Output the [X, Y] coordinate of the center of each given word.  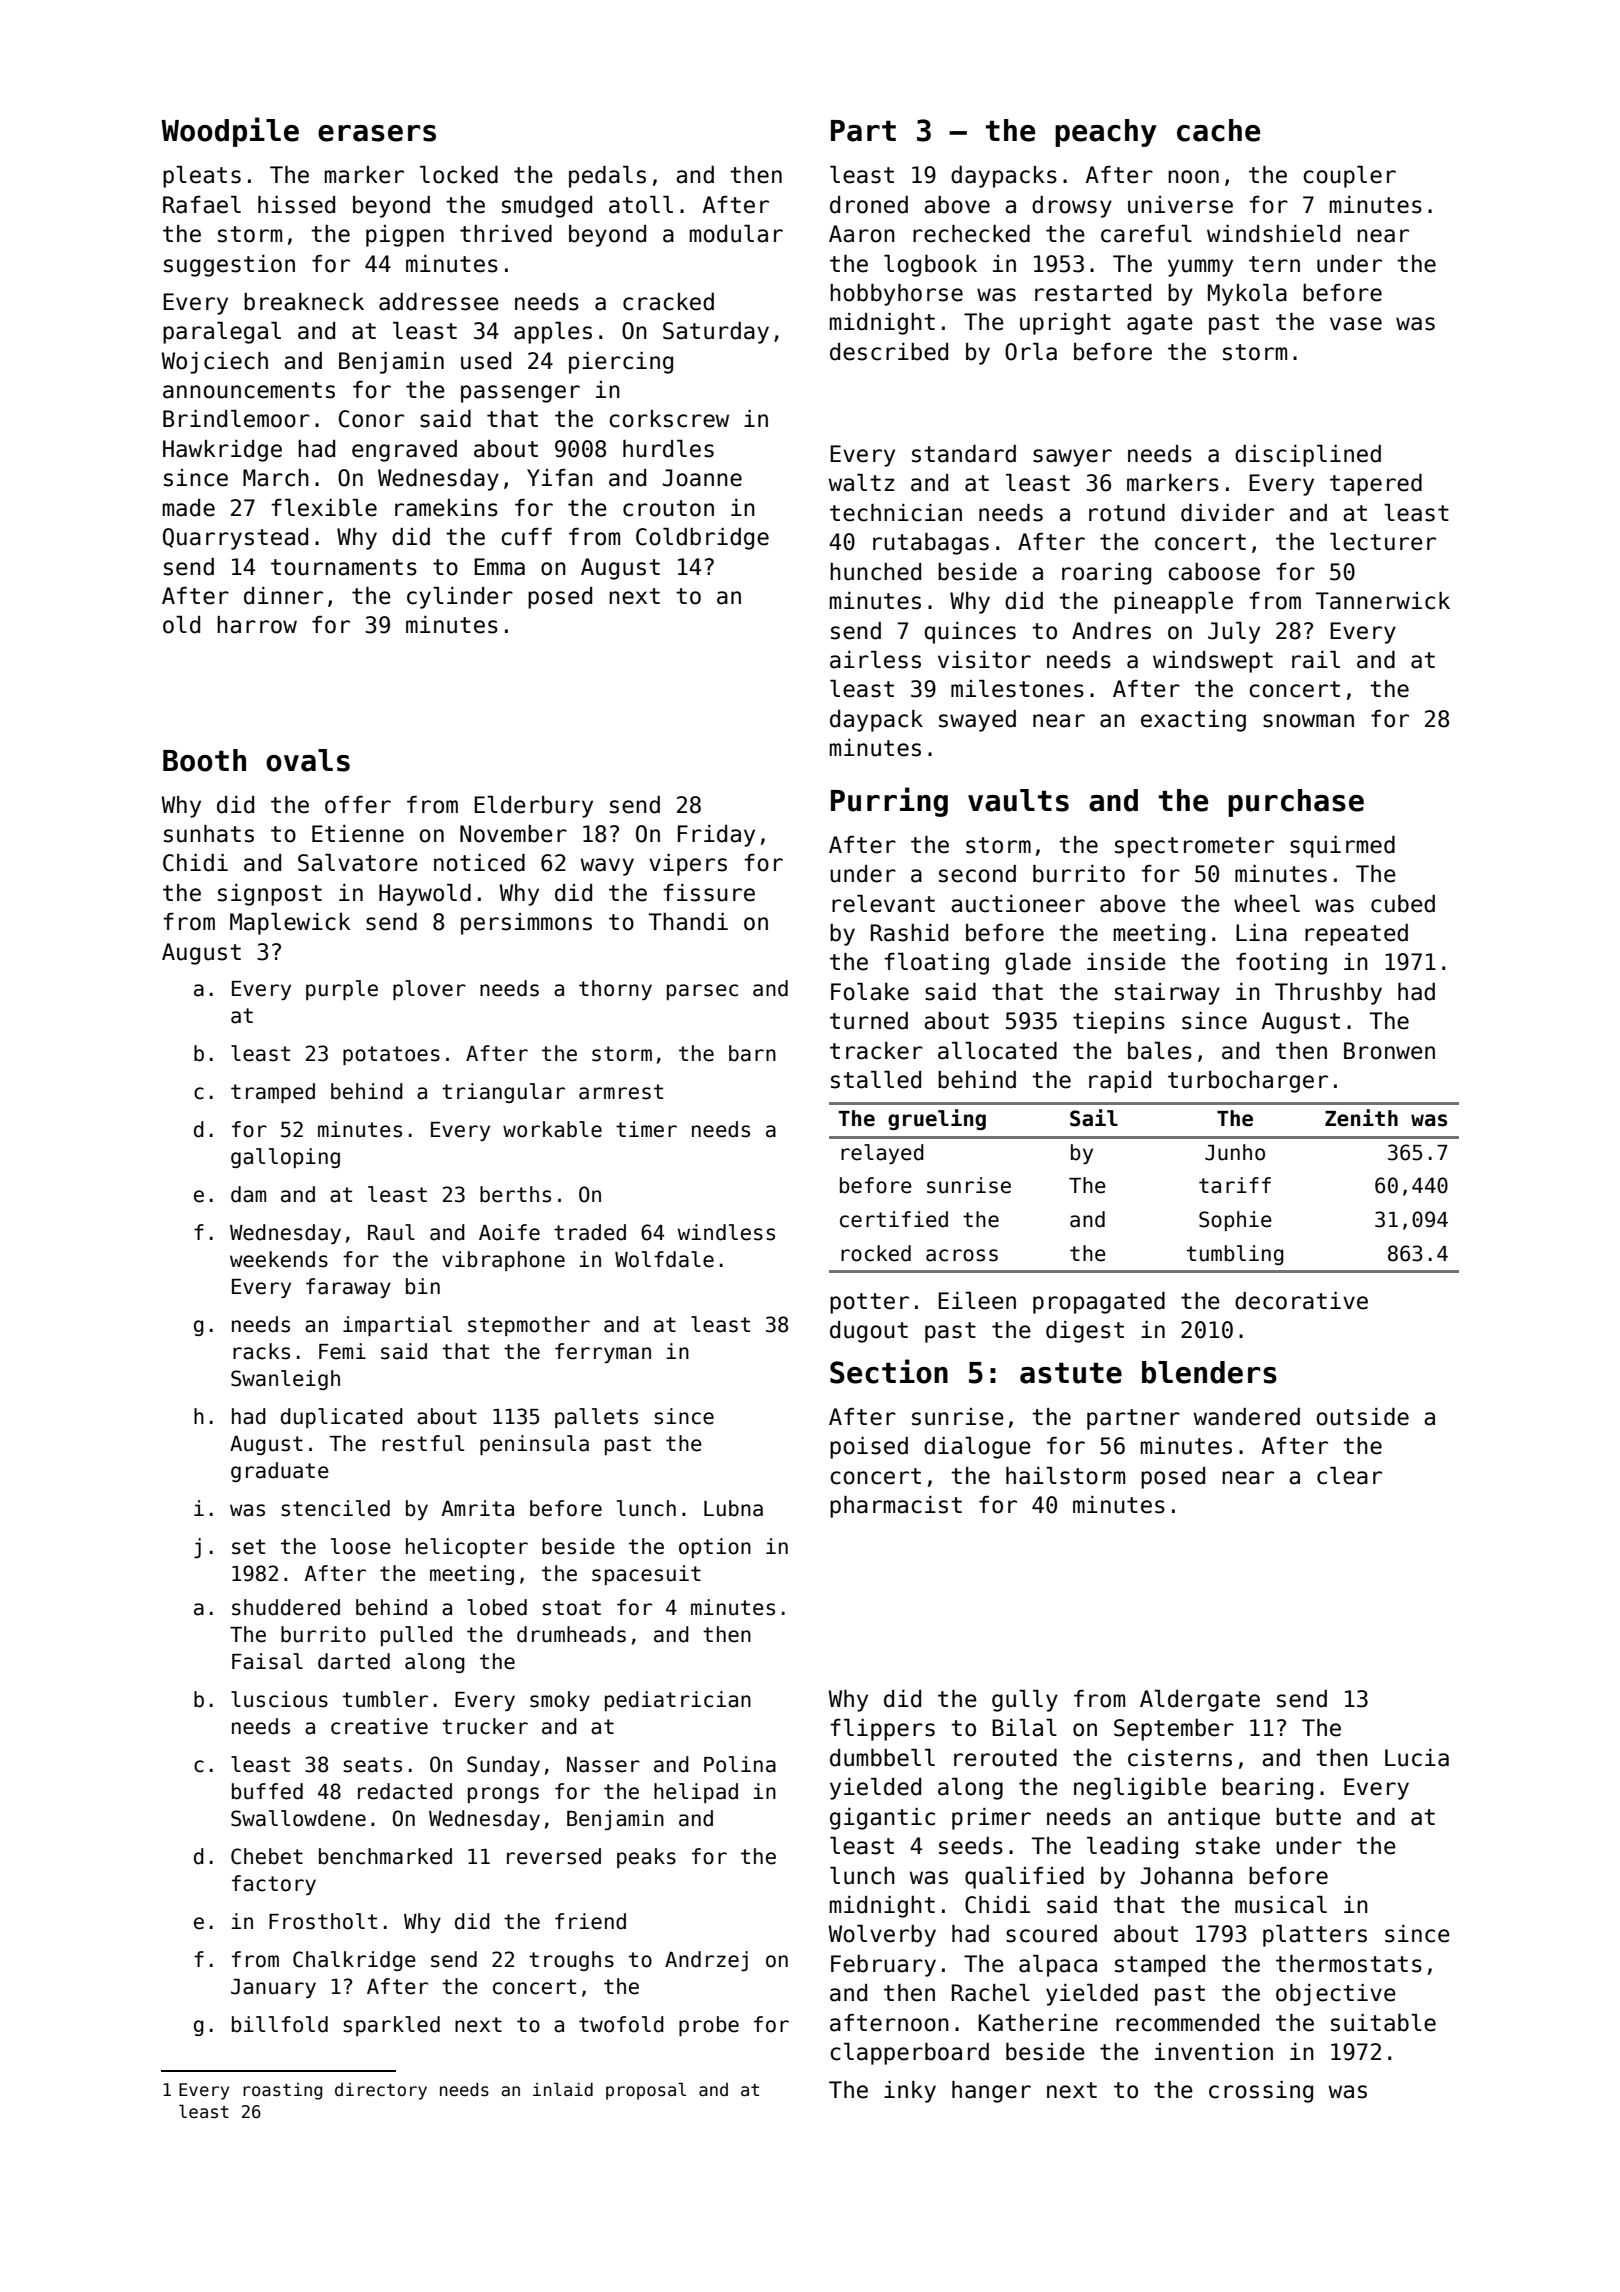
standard [964, 454]
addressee [439, 302]
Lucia [1417, 1758]
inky [910, 2092]
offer [358, 805]
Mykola [1247, 295]
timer [646, 1129]
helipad [696, 1793]
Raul [391, 1232]
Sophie [1235, 1221]
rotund [1127, 513]
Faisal [267, 1661]
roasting [282, 2091]
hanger [991, 2092]
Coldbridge [702, 539]
